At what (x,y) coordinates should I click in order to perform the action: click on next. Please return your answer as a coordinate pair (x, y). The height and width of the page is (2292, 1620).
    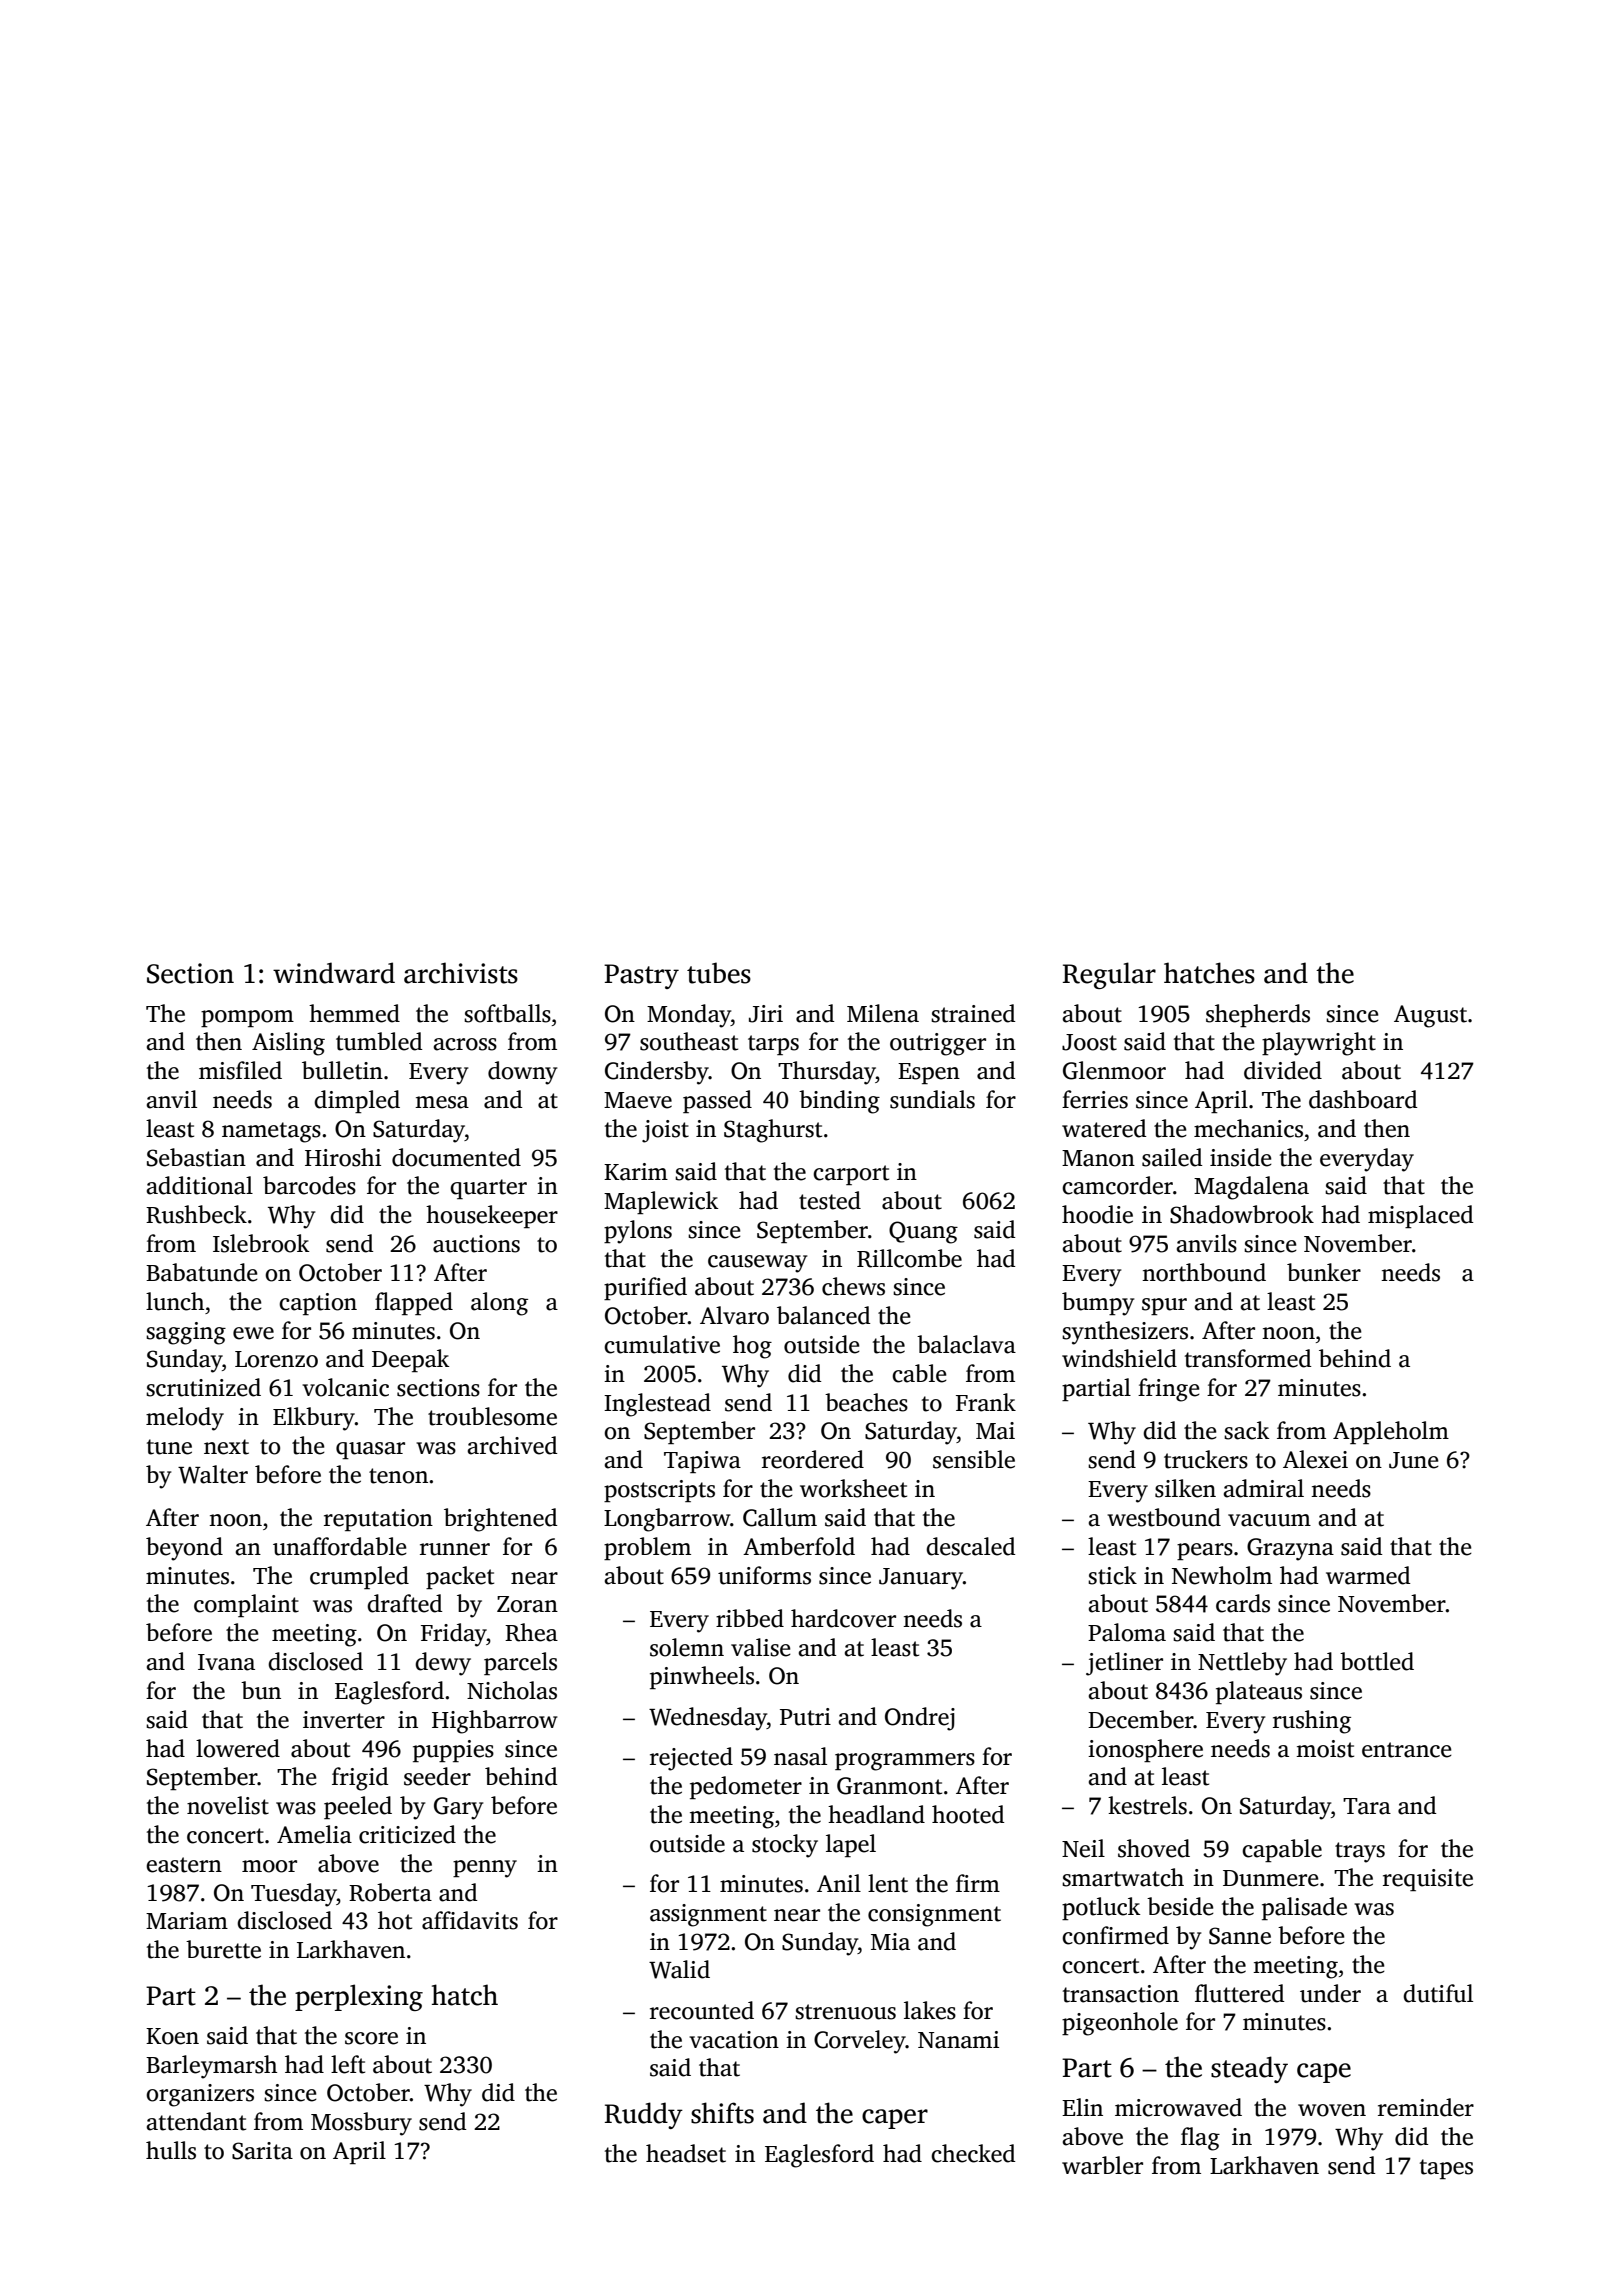
    Looking at the image, I should click on (226, 1447).
